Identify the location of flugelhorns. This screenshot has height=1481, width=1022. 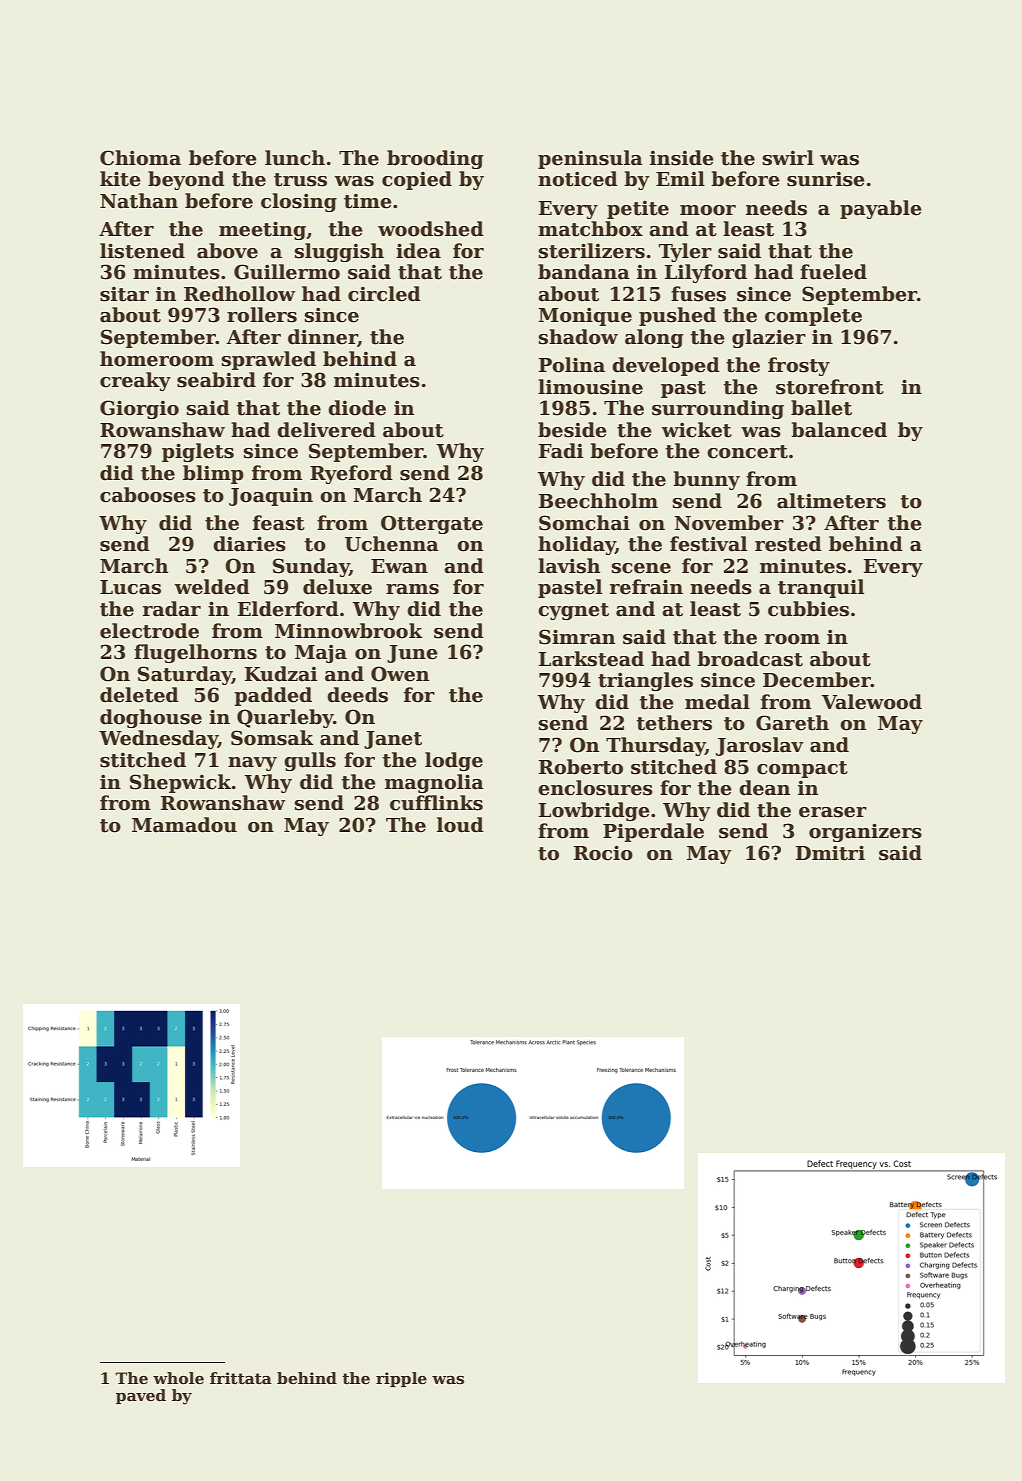
(195, 653).
